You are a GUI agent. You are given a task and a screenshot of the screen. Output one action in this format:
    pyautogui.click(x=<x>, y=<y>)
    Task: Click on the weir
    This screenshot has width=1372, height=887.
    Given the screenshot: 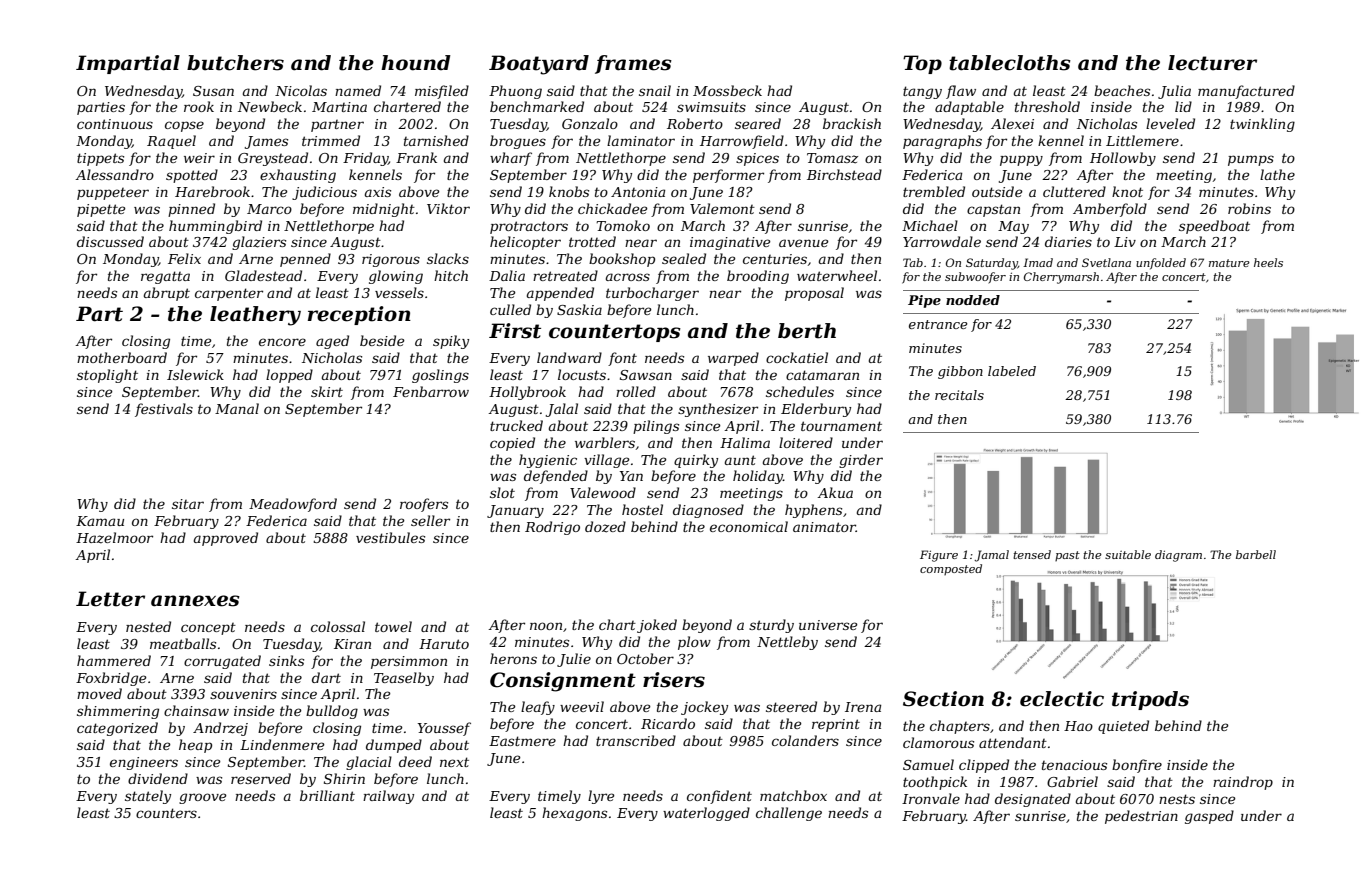 What is the action you would take?
    pyautogui.click(x=199, y=158)
